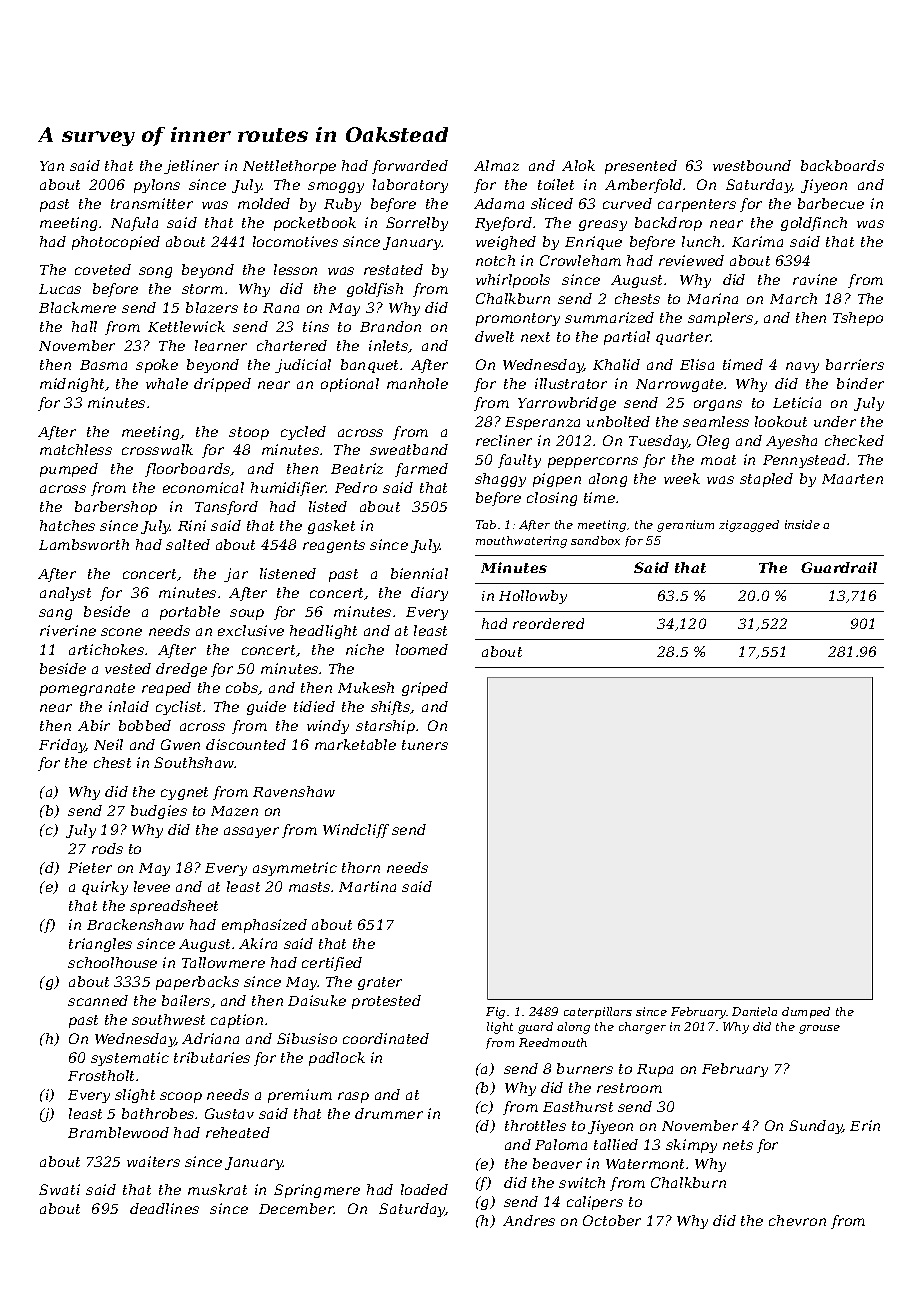 The height and width of the image is (1308, 924). I want to click on song, so click(155, 272).
